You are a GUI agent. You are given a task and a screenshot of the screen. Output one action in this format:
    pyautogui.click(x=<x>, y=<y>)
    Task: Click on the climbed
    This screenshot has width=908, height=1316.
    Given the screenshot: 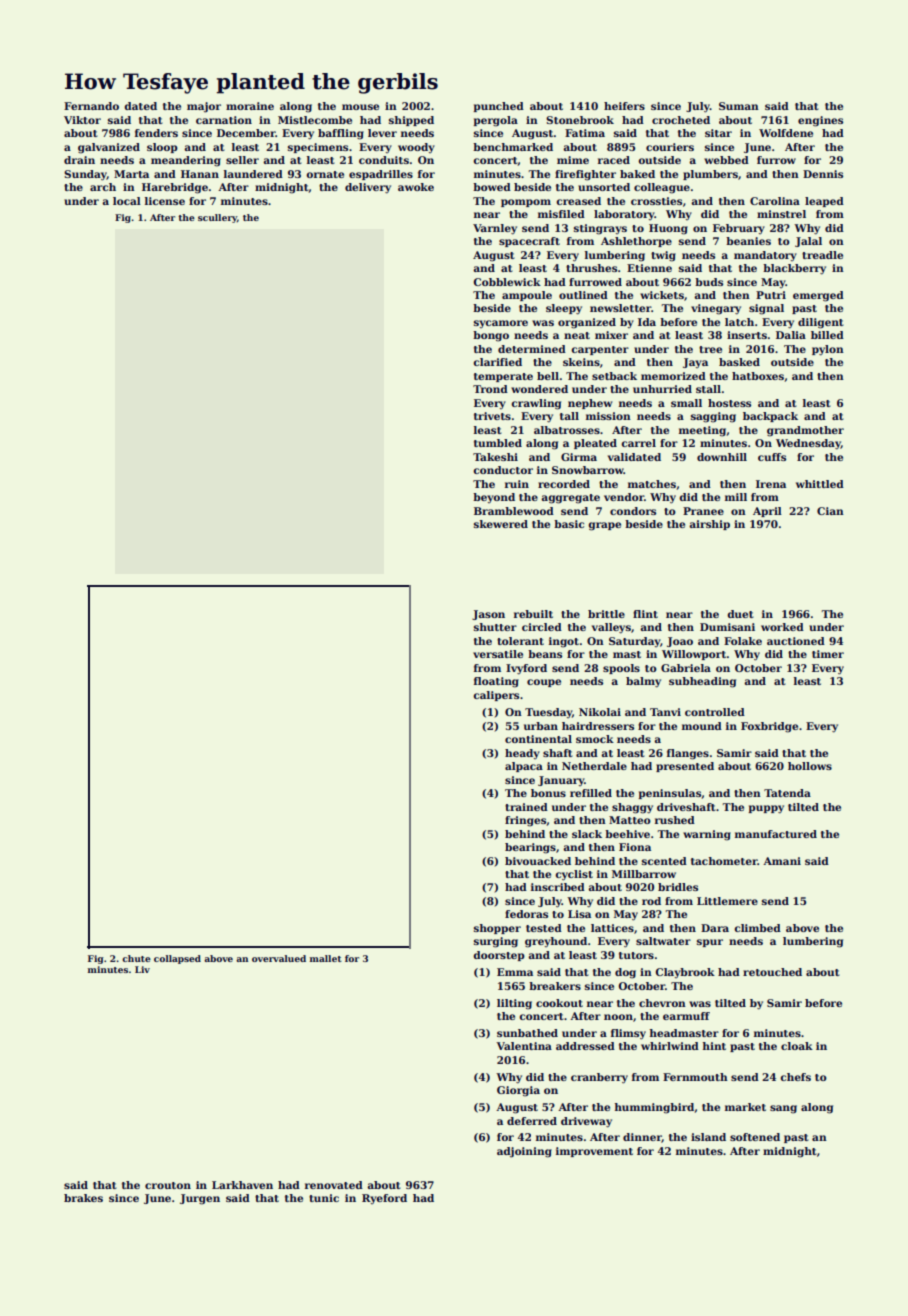 What is the action you would take?
    pyautogui.click(x=757, y=928)
